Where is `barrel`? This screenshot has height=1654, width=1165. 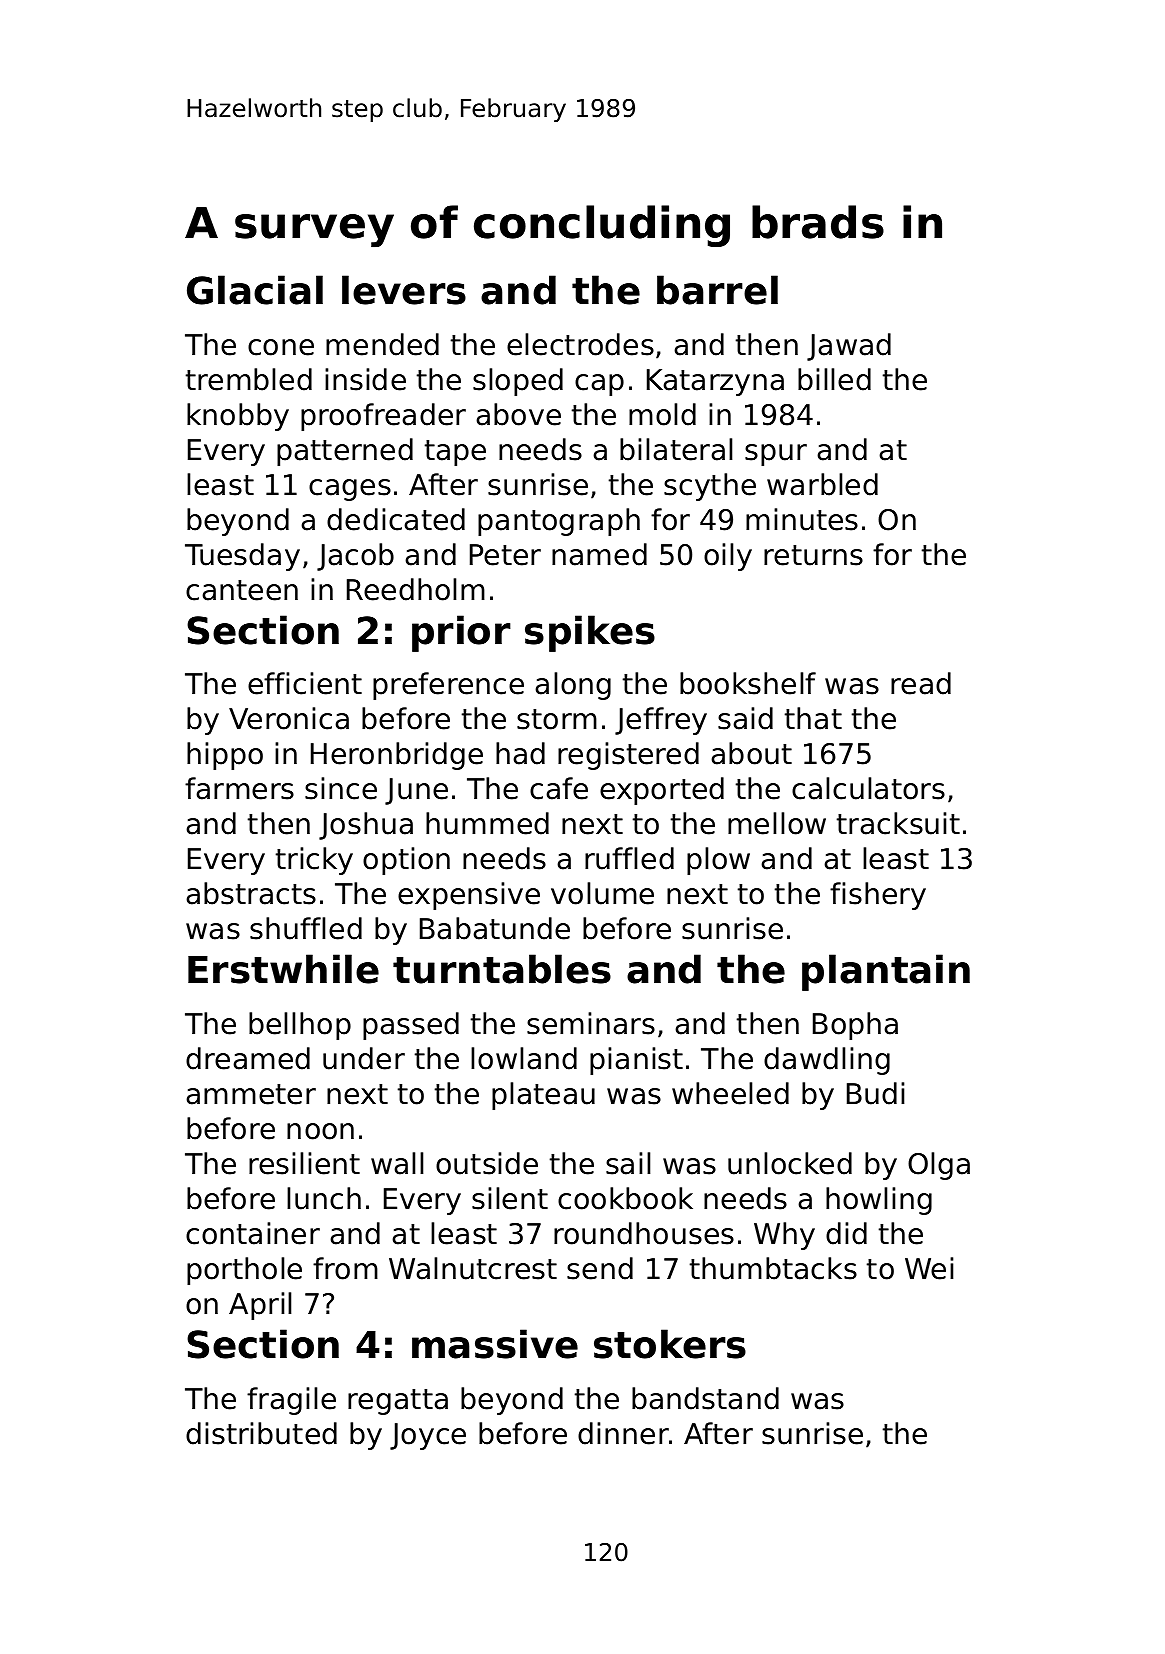
barrel is located at coordinates (717, 290).
